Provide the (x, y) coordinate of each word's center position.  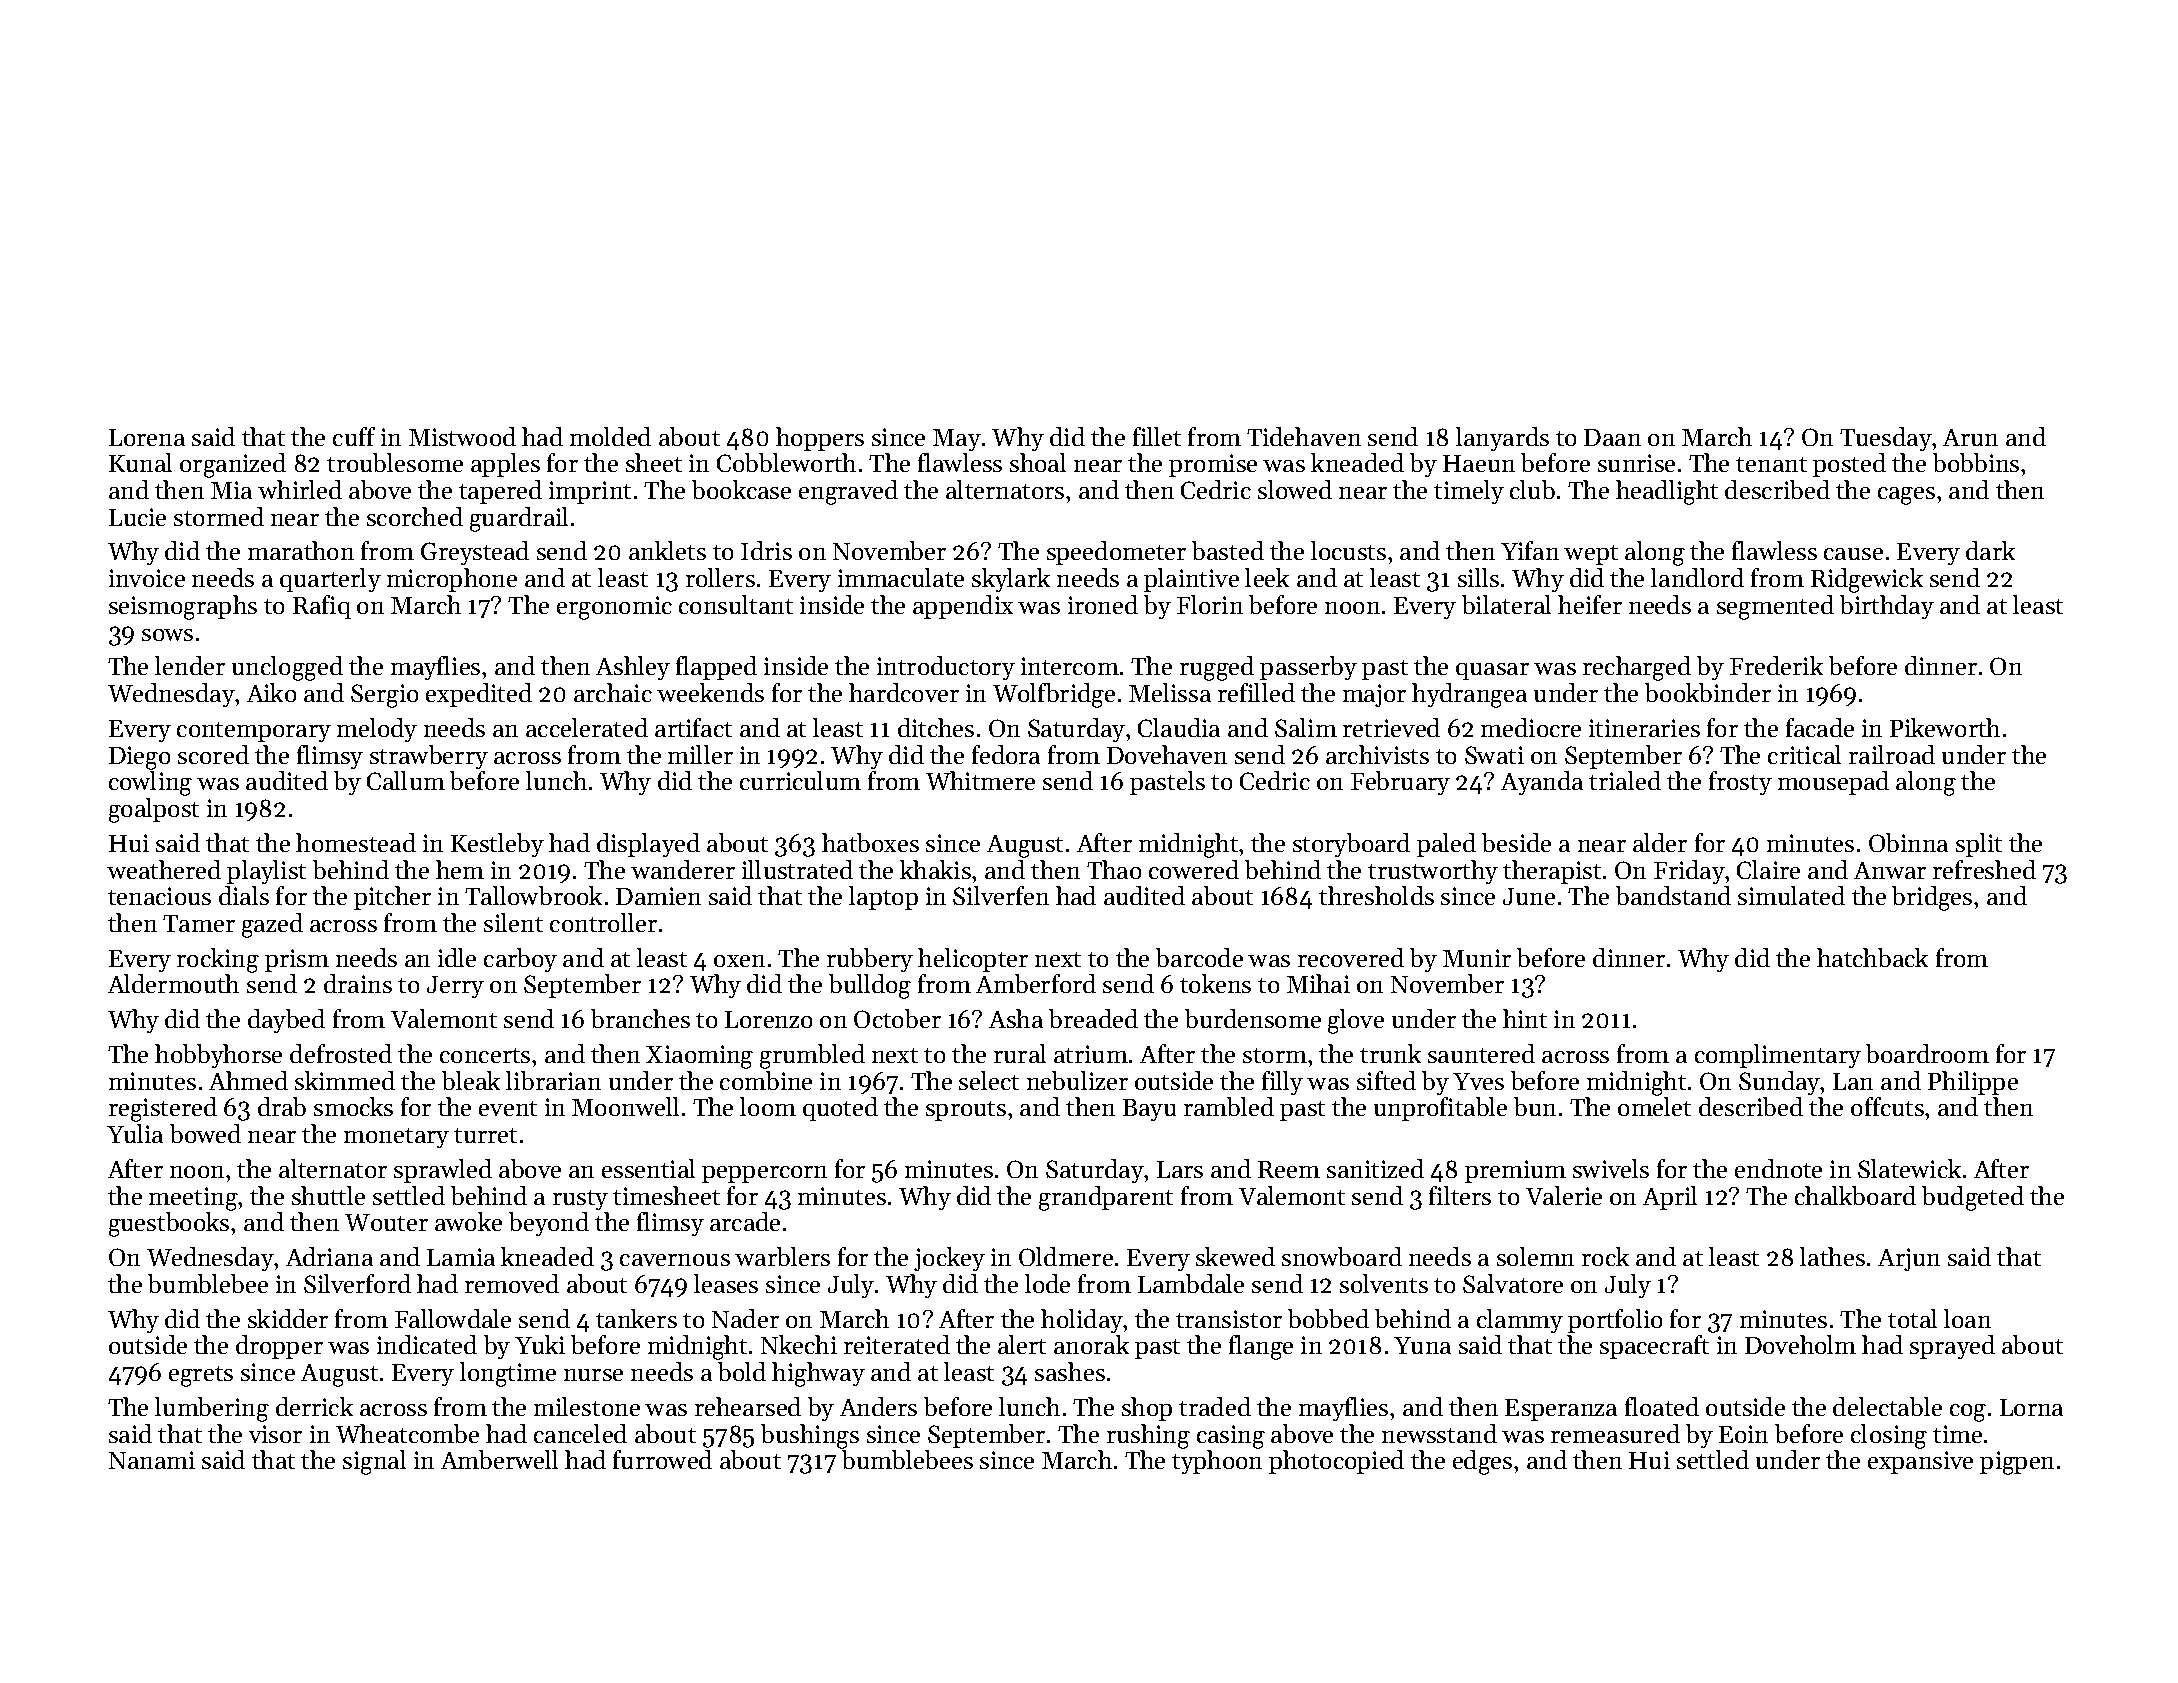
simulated (1791, 895)
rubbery (870, 960)
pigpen (2017, 1463)
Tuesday (1886, 439)
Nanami (152, 1460)
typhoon (1217, 1462)
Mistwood (462, 436)
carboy (520, 960)
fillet (1157, 436)
